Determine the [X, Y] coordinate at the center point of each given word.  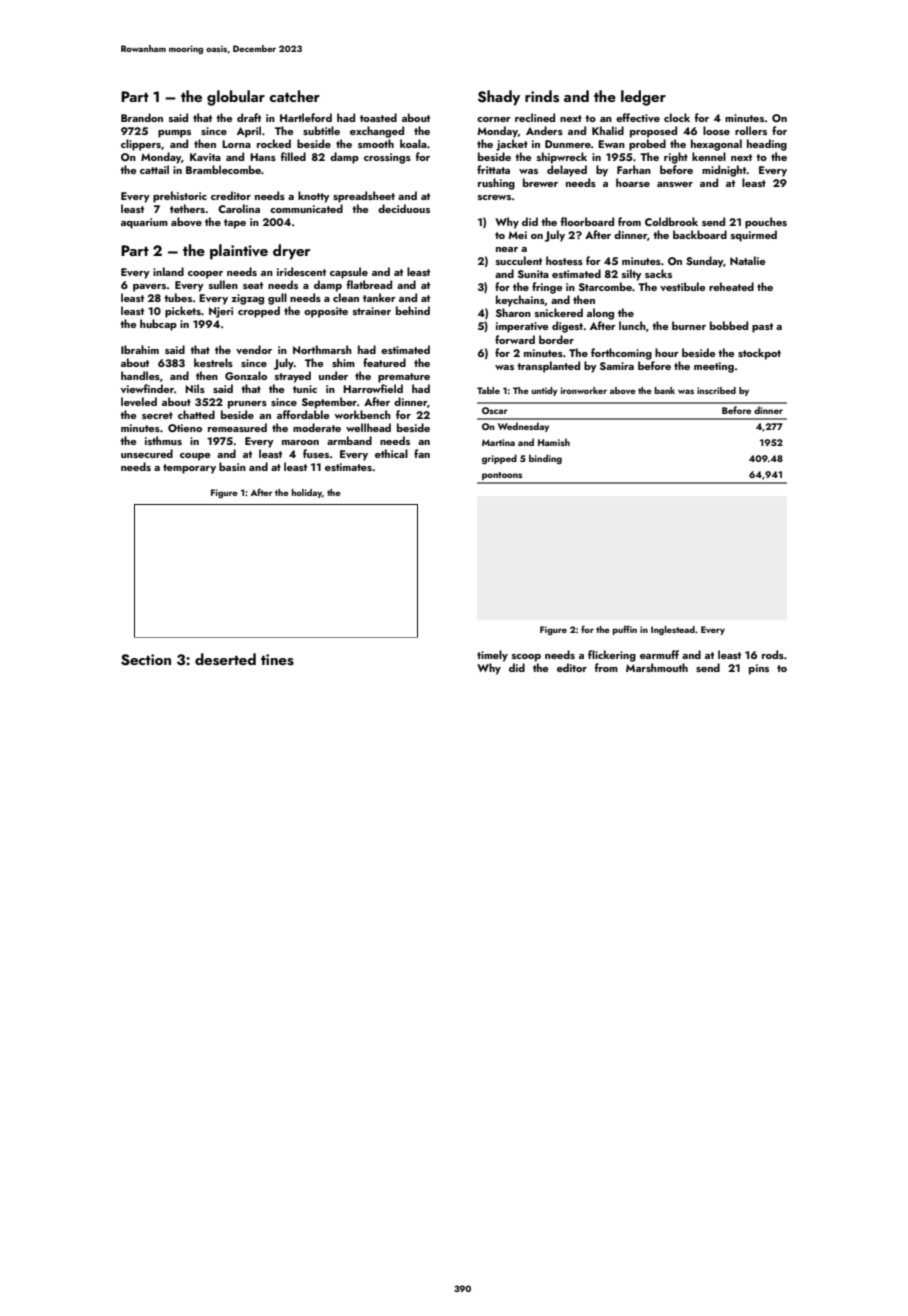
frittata [493, 169]
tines [277, 660]
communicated [306, 208]
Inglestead [673, 630]
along [600, 314]
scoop [526, 658]
